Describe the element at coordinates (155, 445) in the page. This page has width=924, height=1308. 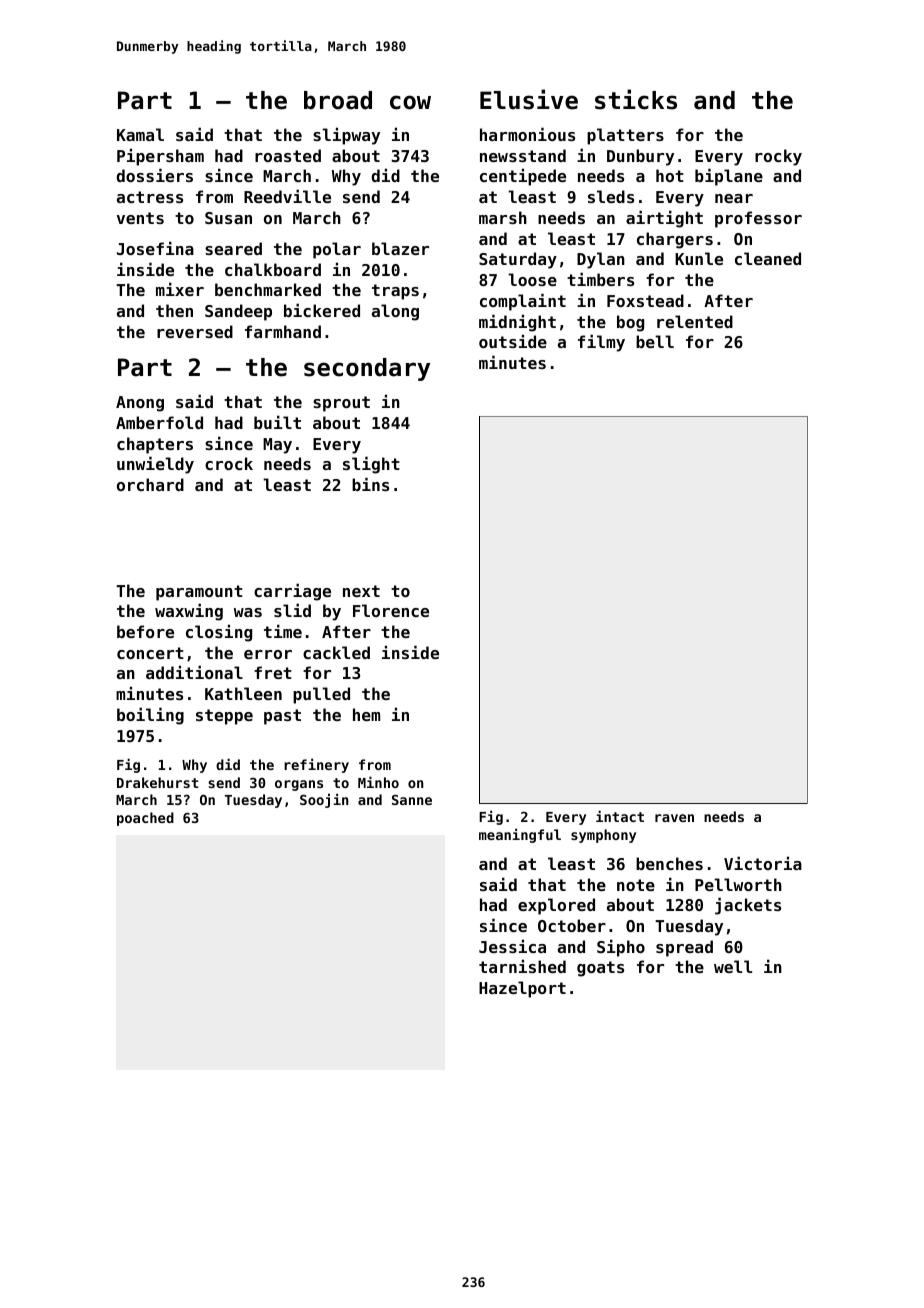
I see `chapters` at that location.
